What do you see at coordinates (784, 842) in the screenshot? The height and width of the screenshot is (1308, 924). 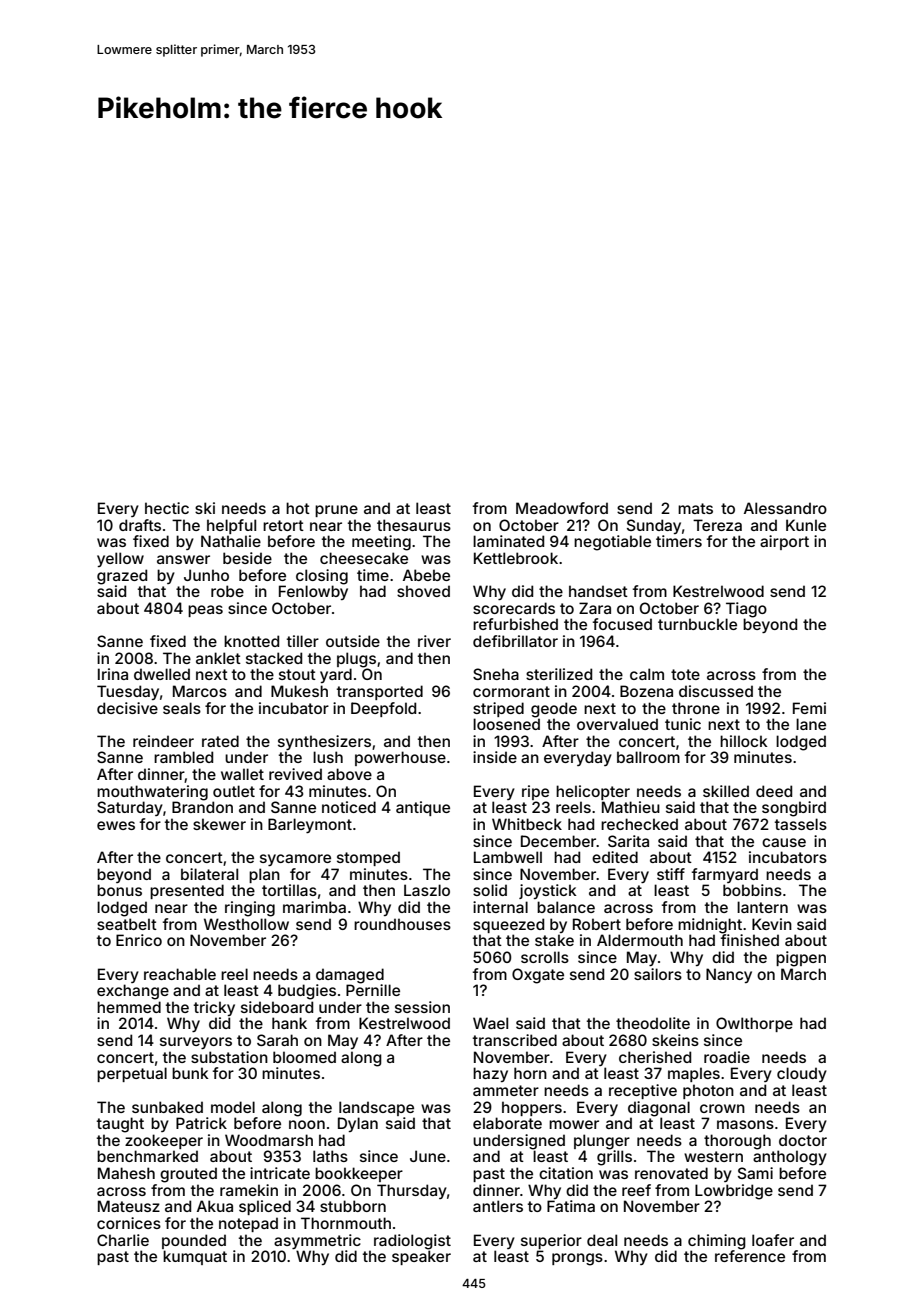 I see `cause` at bounding box center [784, 842].
